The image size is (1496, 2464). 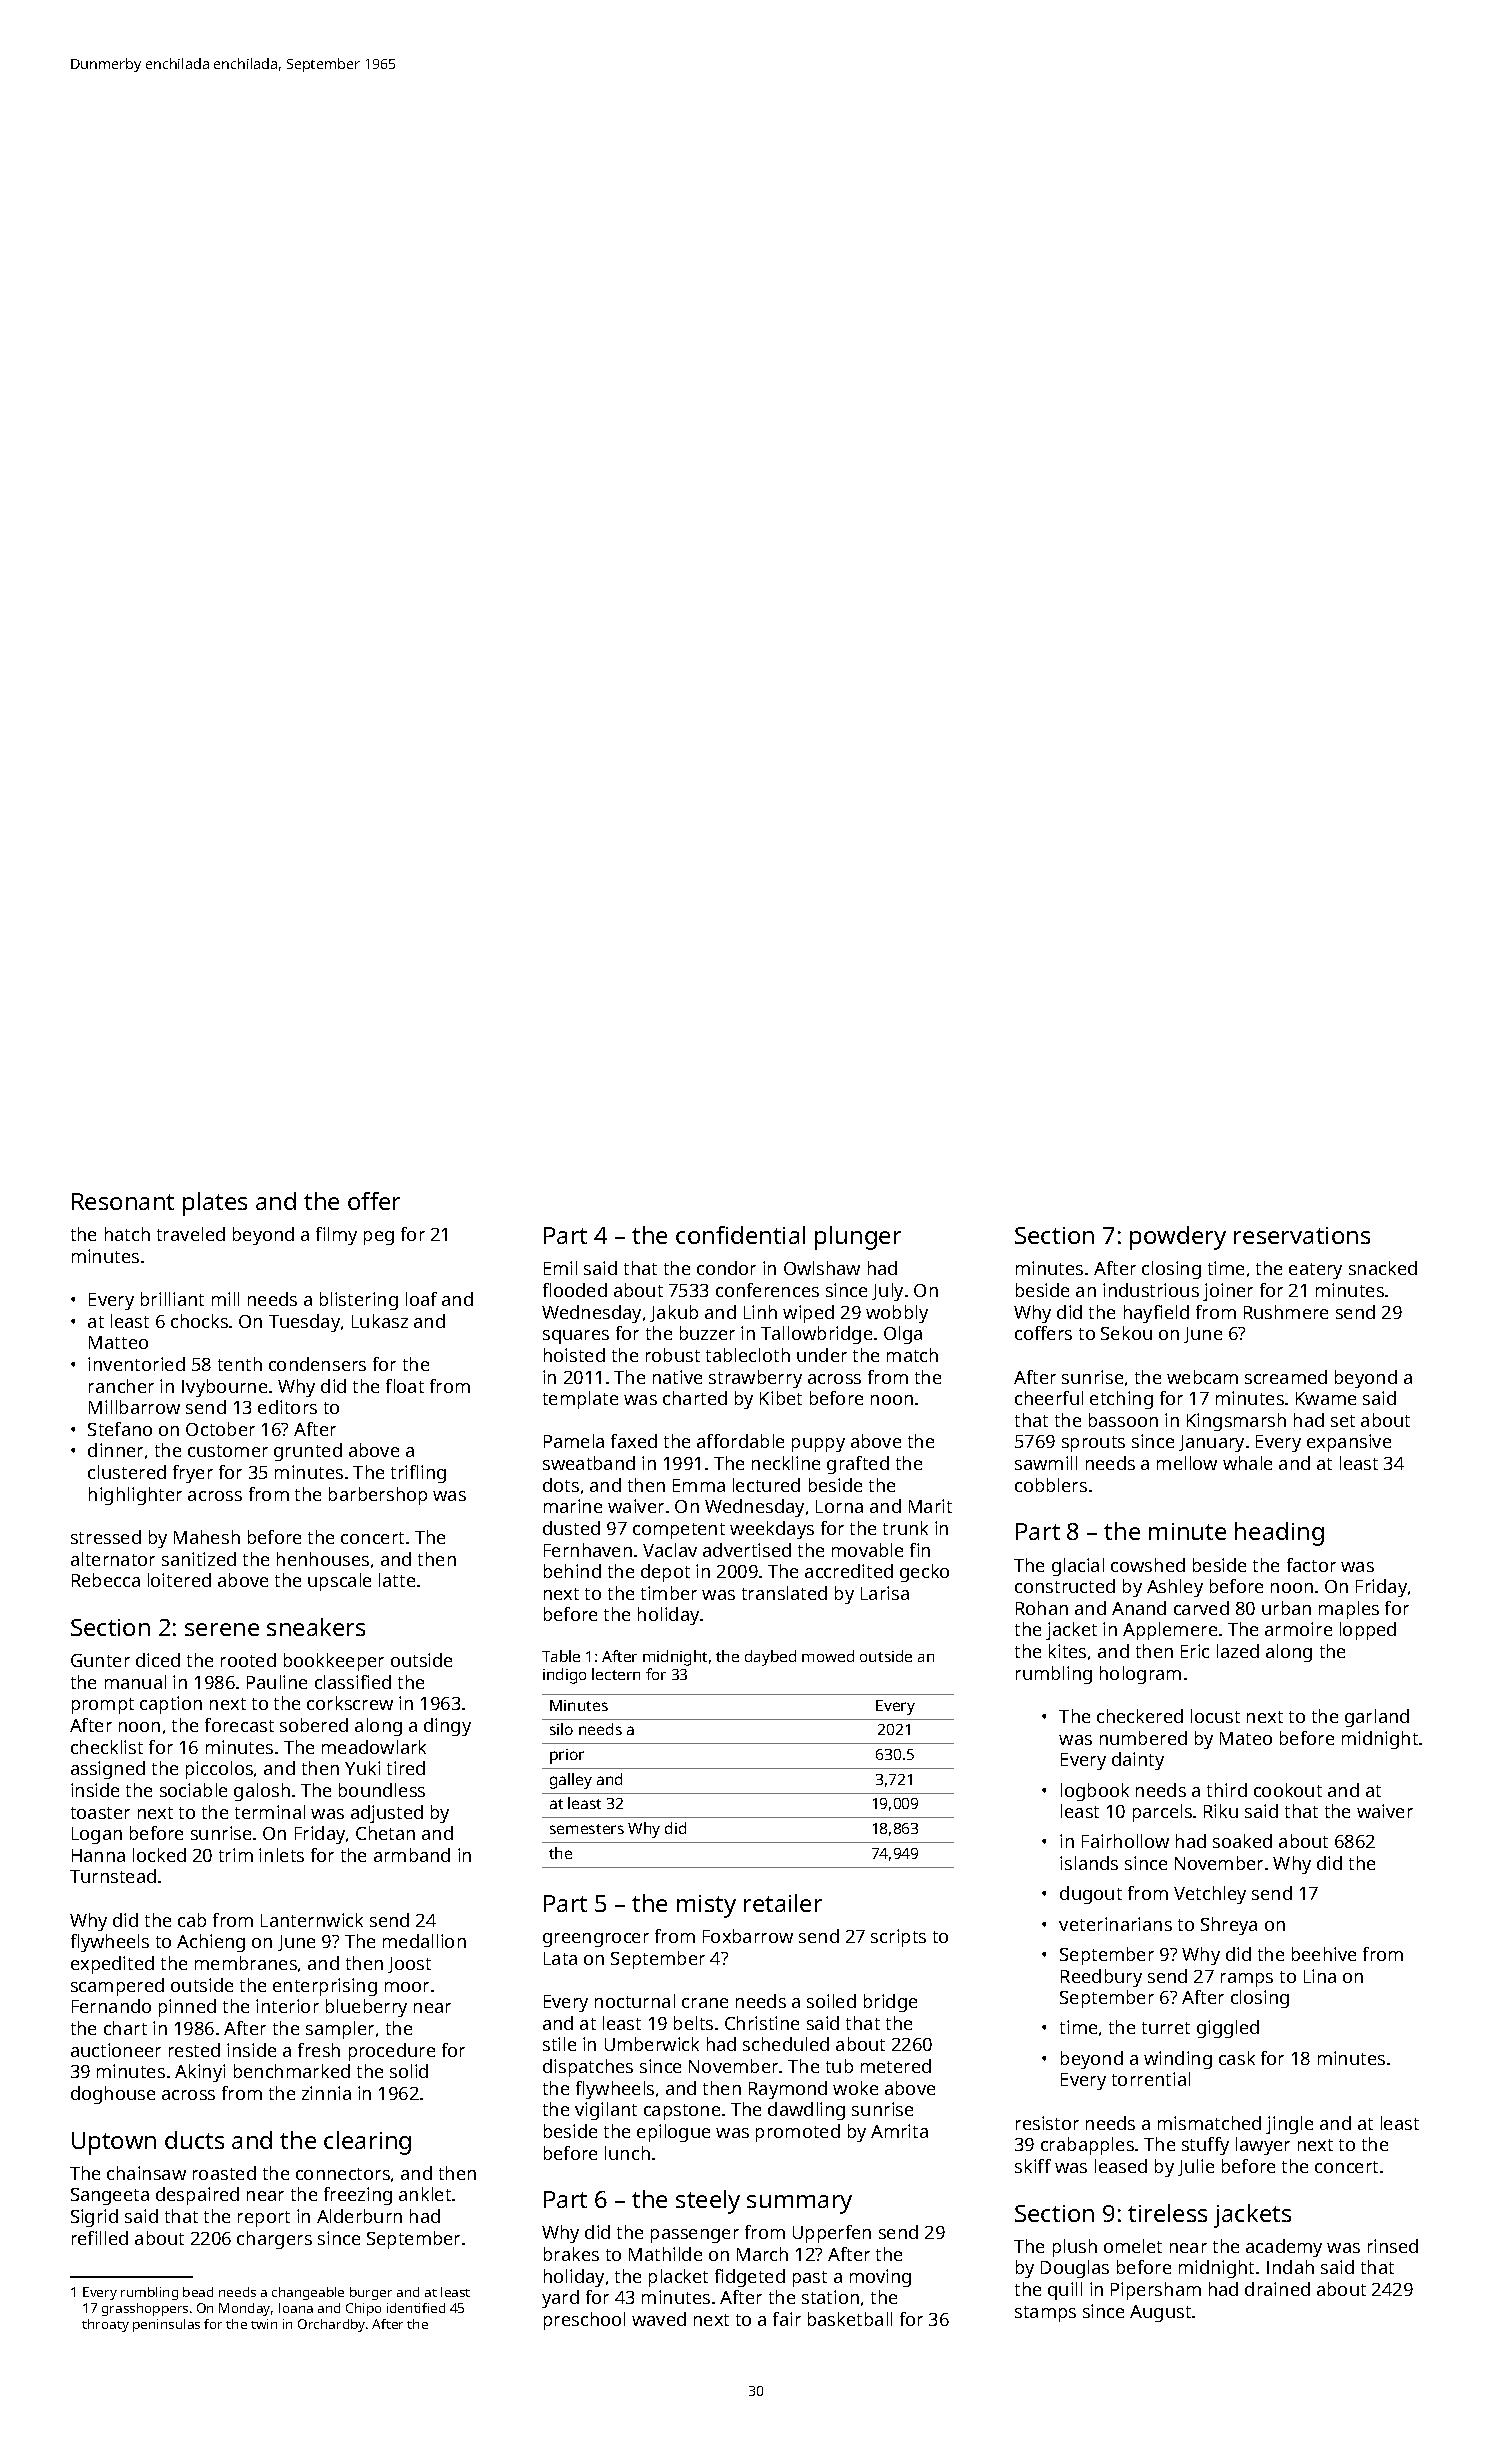 What do you see at coordinates (561, 1485) in the screenshot?
I see `dots` at bounding box center [561, 1485].
